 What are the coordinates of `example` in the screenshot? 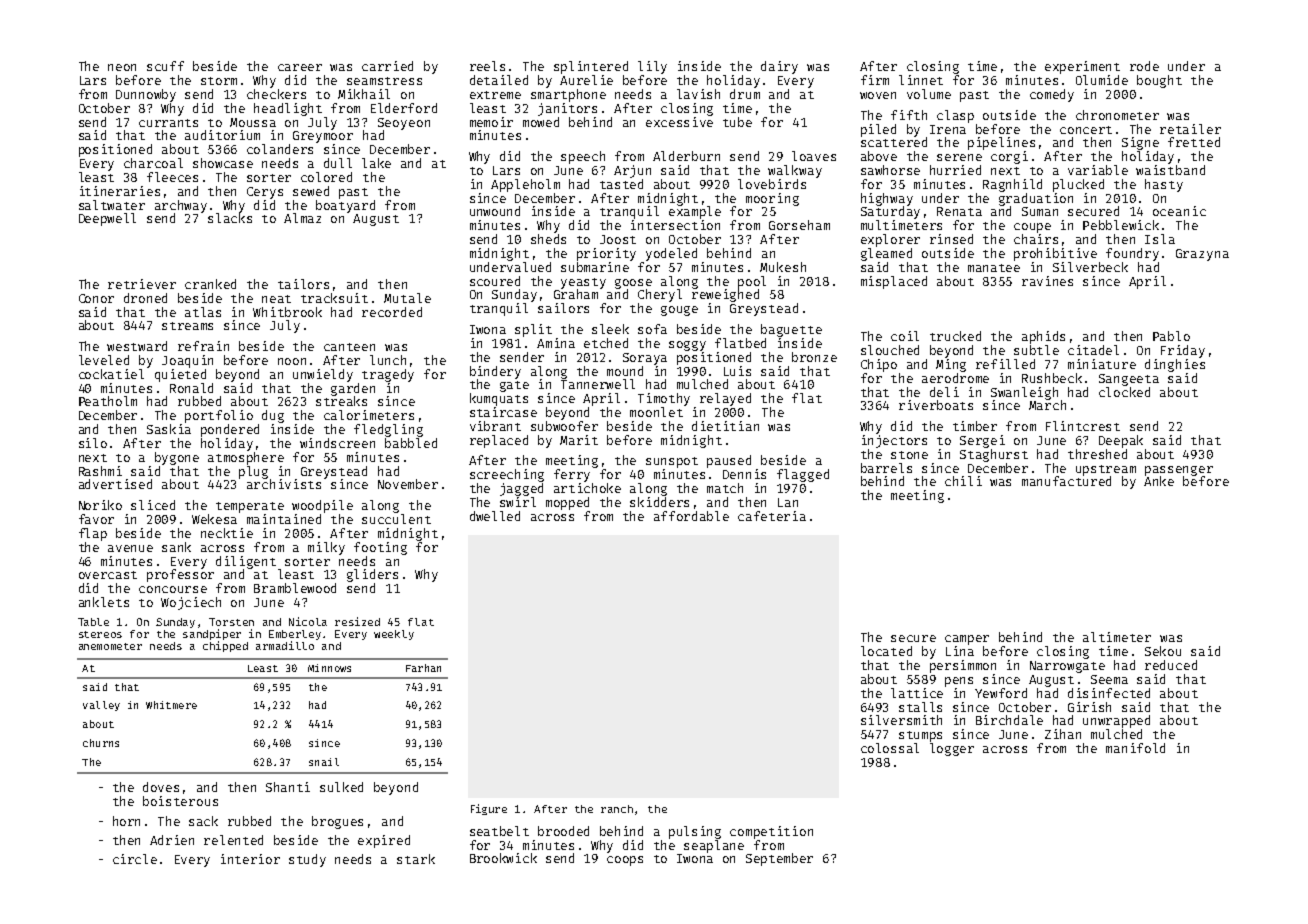 It's located at (695, 212).
